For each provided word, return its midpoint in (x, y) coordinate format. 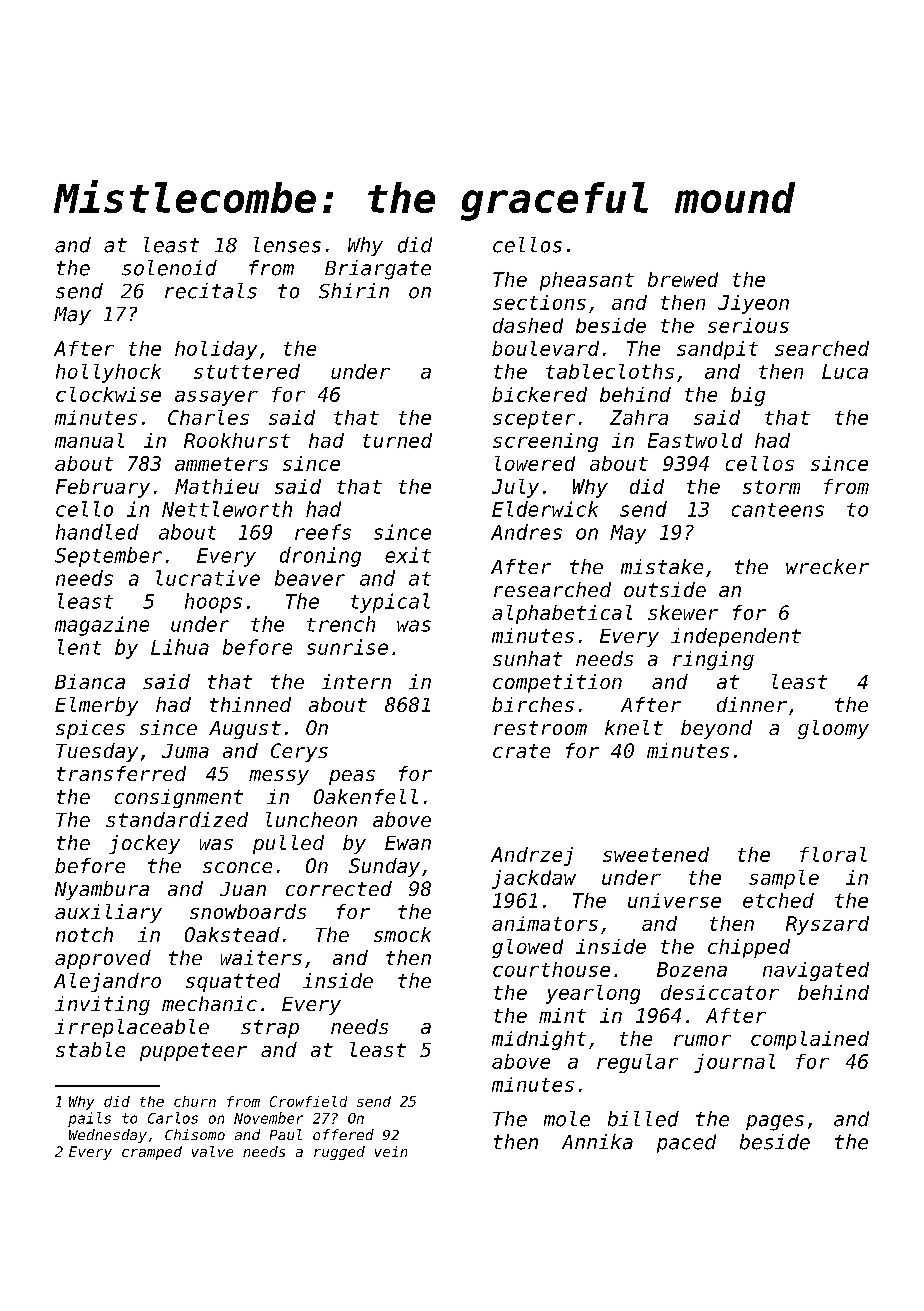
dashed (528, 325)
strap (270, 1029)
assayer (216, 398)
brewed (683, 279)
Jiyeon (753, 304)
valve (212, 1151)
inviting (102, 1005)
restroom (540, 728)
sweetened (656, 854)
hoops (213, 603)
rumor (702, 1040)
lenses (287, 245)
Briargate (378, 270)
